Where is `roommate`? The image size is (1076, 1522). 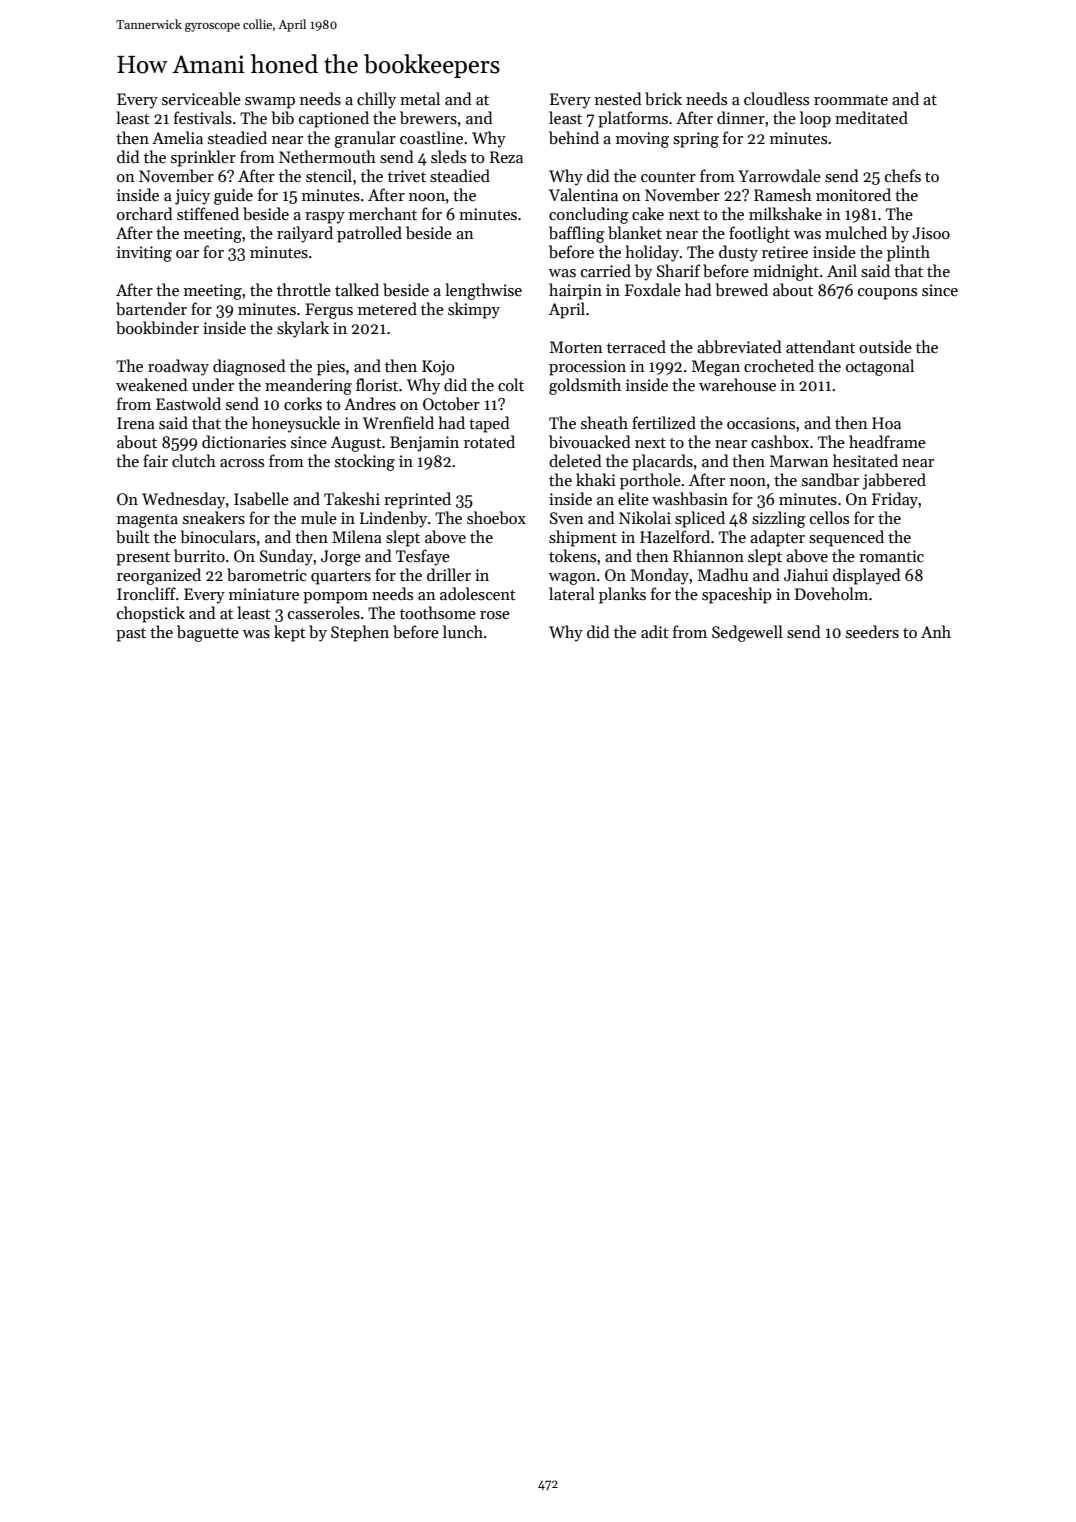
roommate is located at coordinates (851, 100).
